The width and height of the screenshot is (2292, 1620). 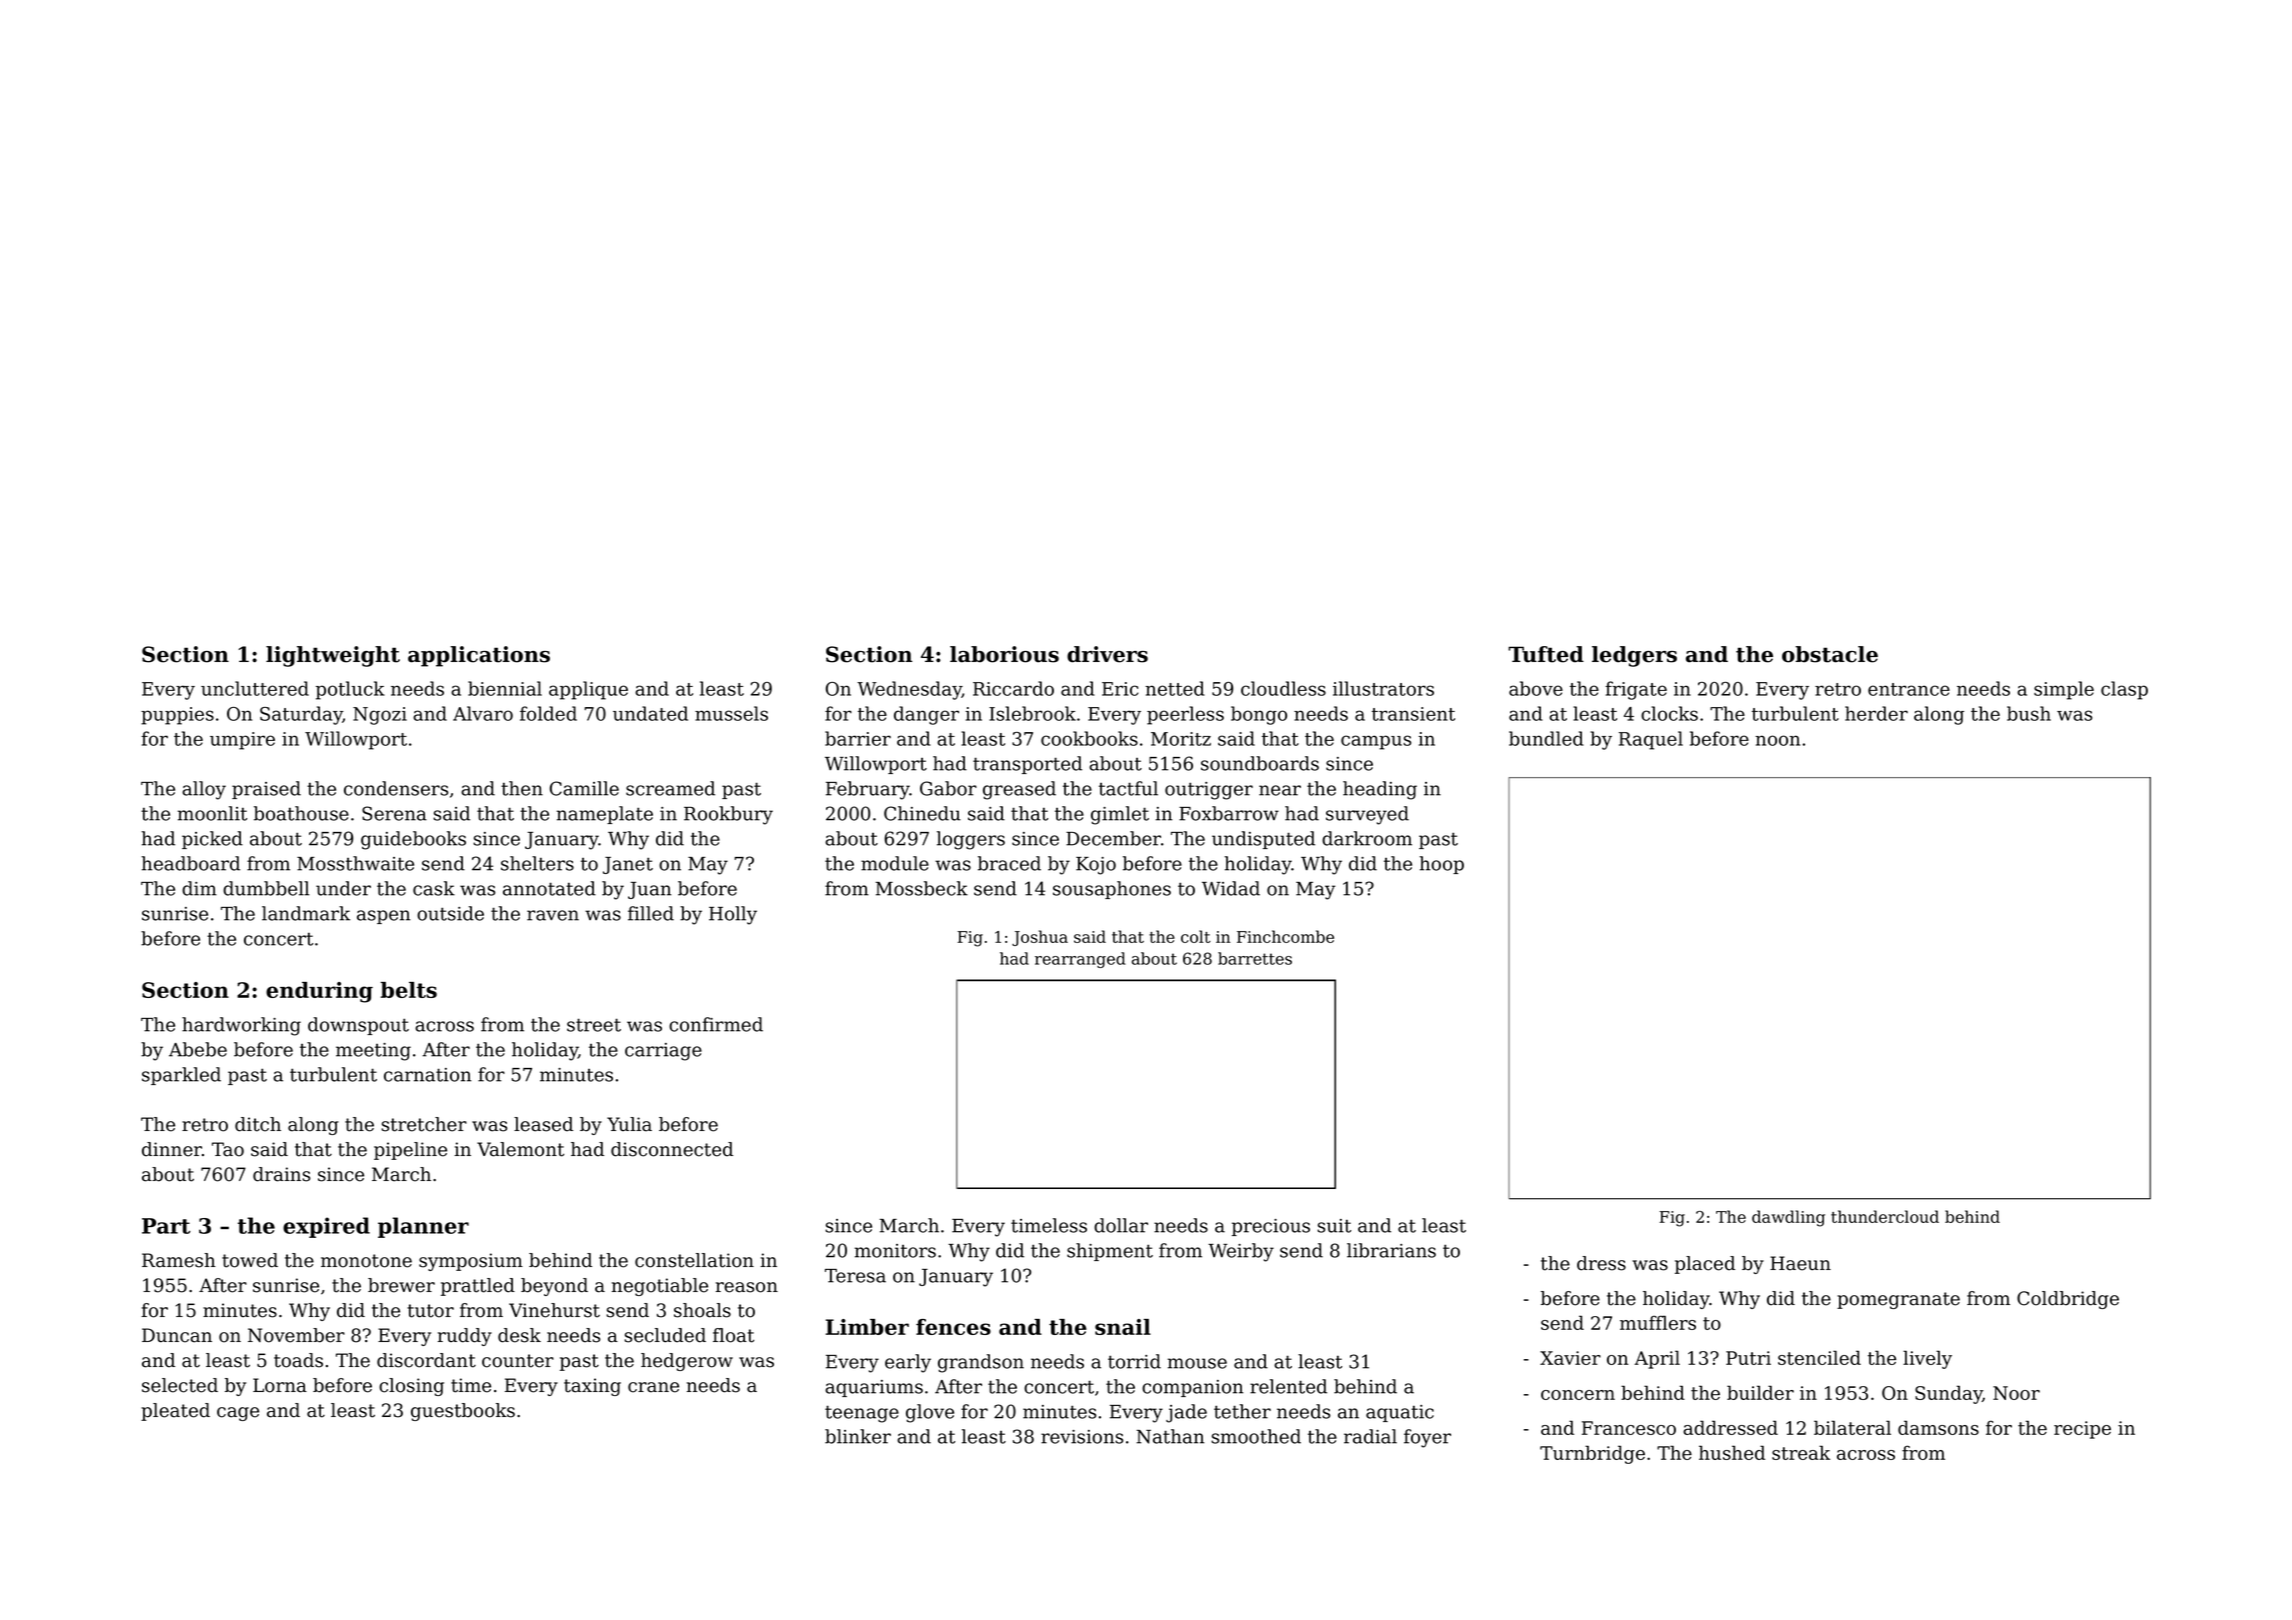 What do you see at coordinates (1658, 1322) in the screenshot?
I see `mufflers` at bounding box center [1658, 1322].
